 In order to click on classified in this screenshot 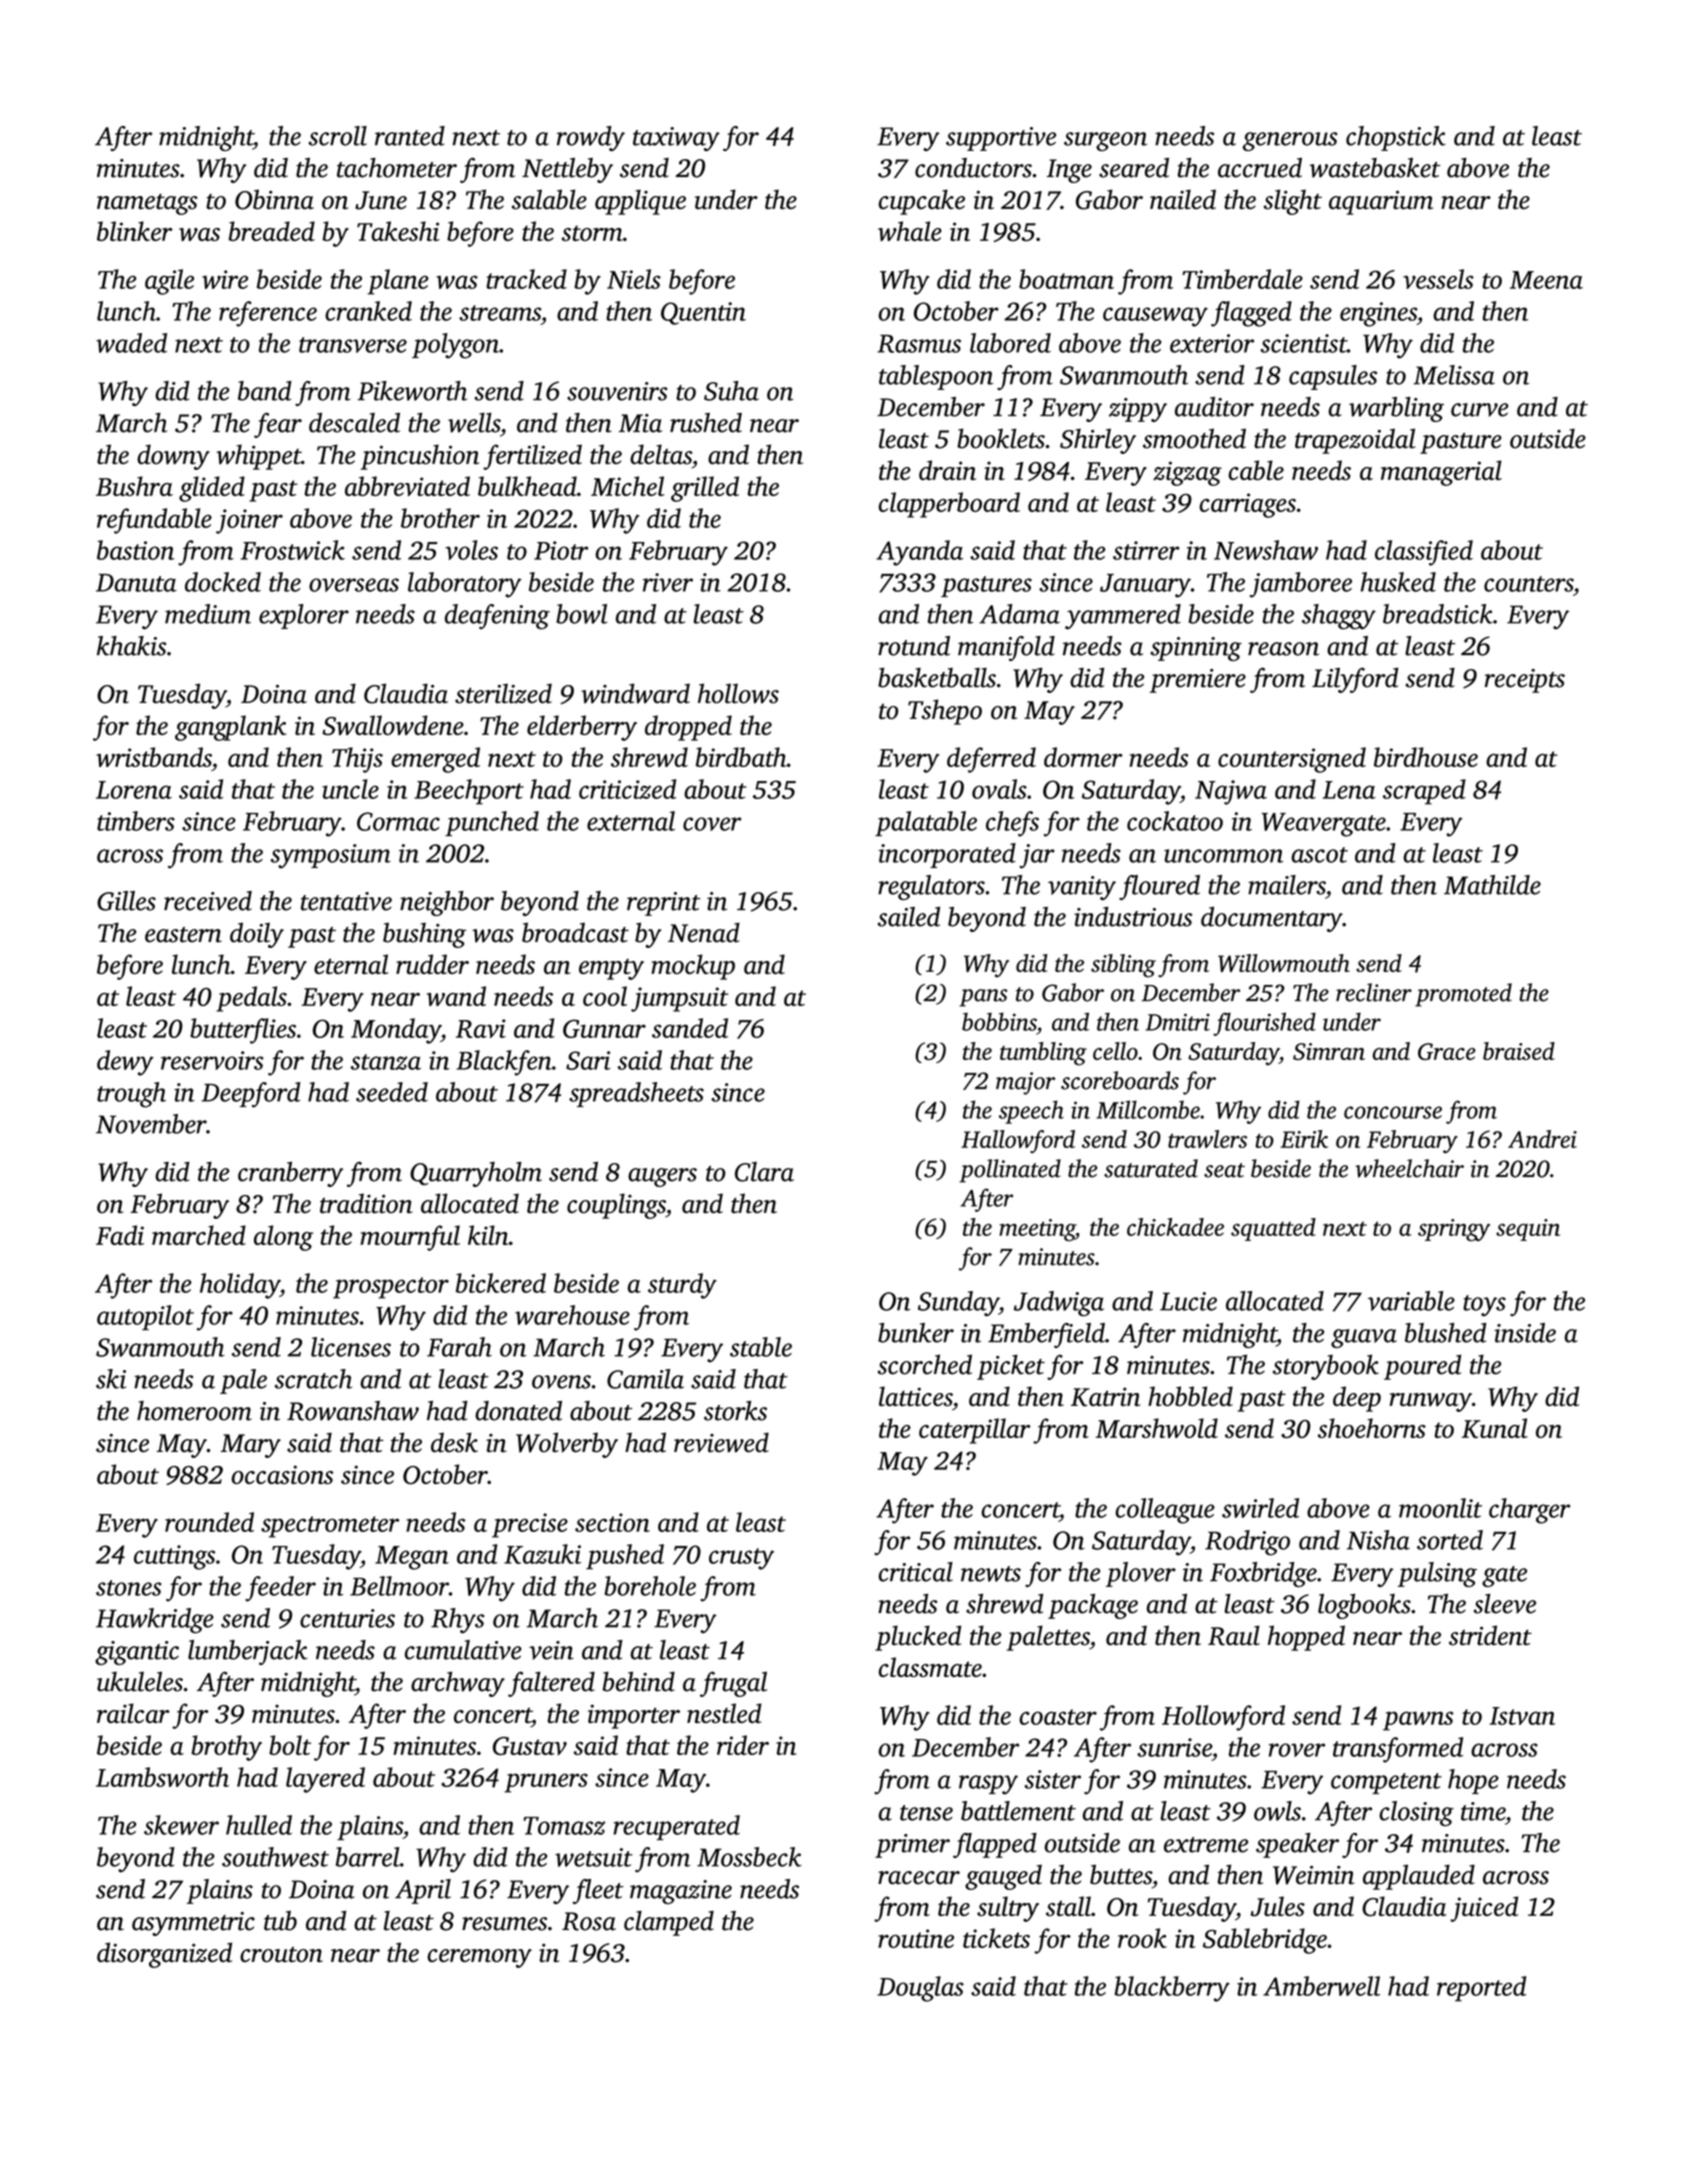, I will do `click(1424, 553)`.
